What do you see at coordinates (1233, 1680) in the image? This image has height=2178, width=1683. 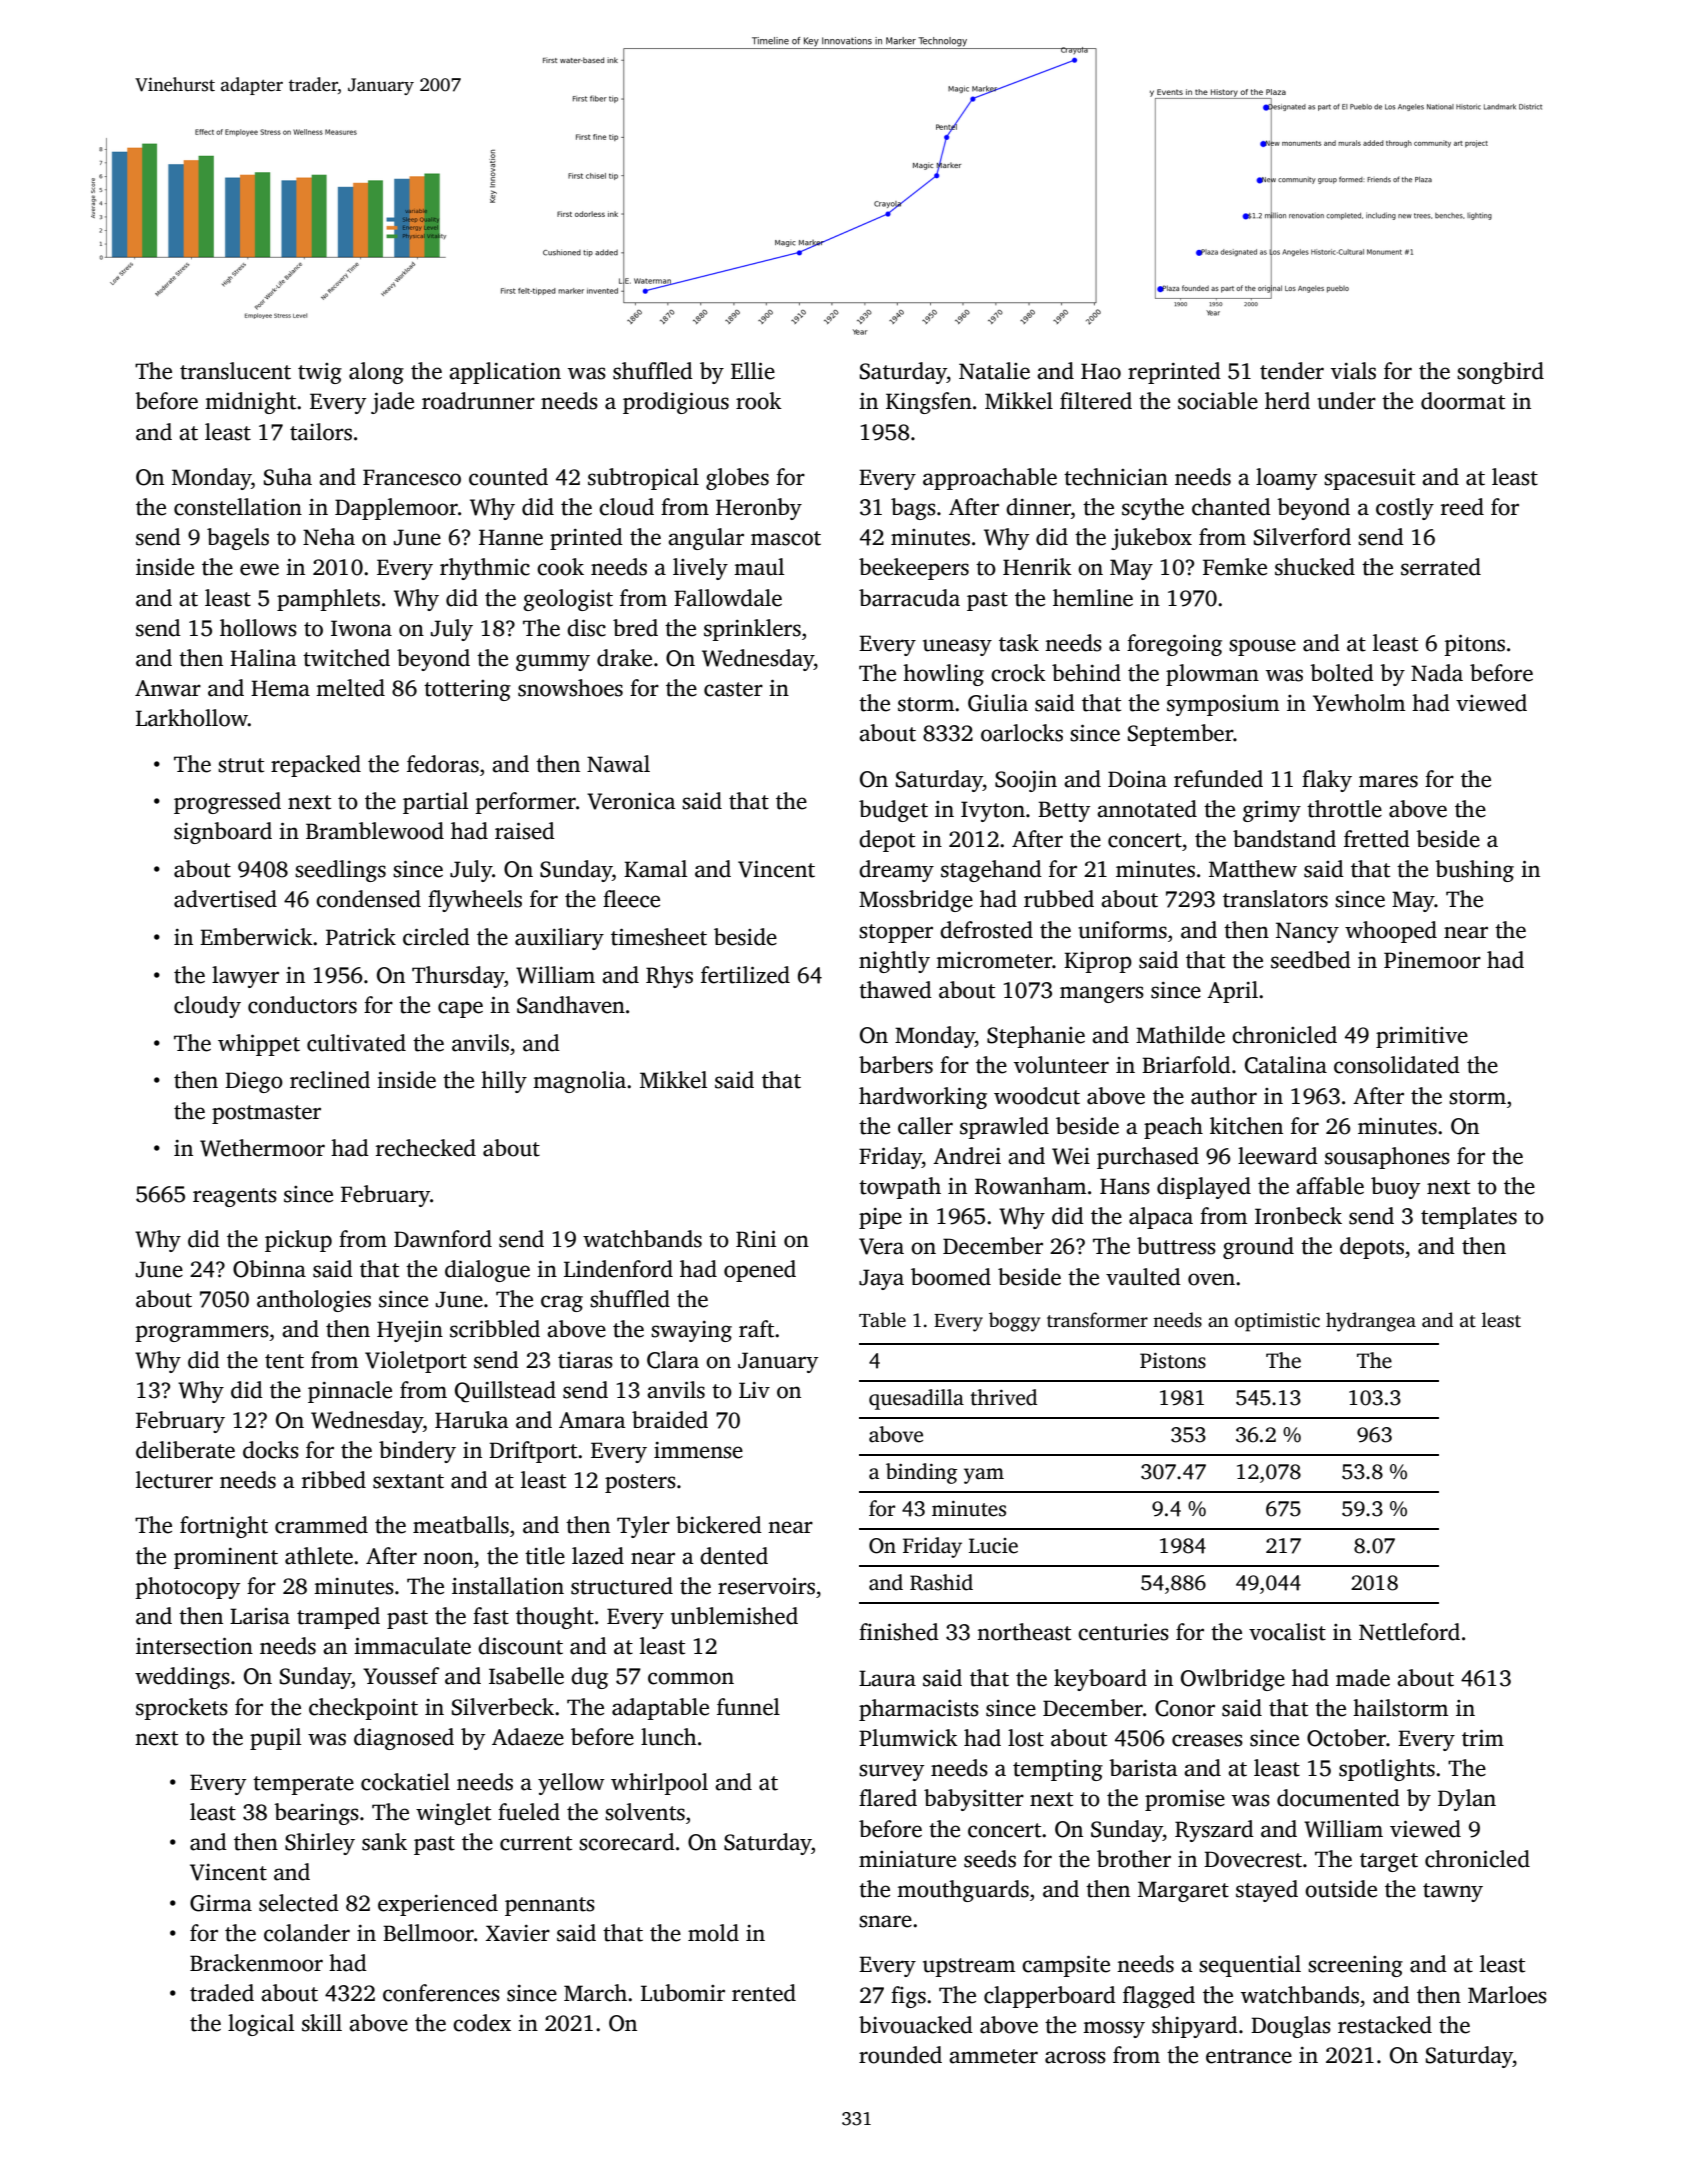 I see `Owlbridge` at bounding box center [1233, 1680].
